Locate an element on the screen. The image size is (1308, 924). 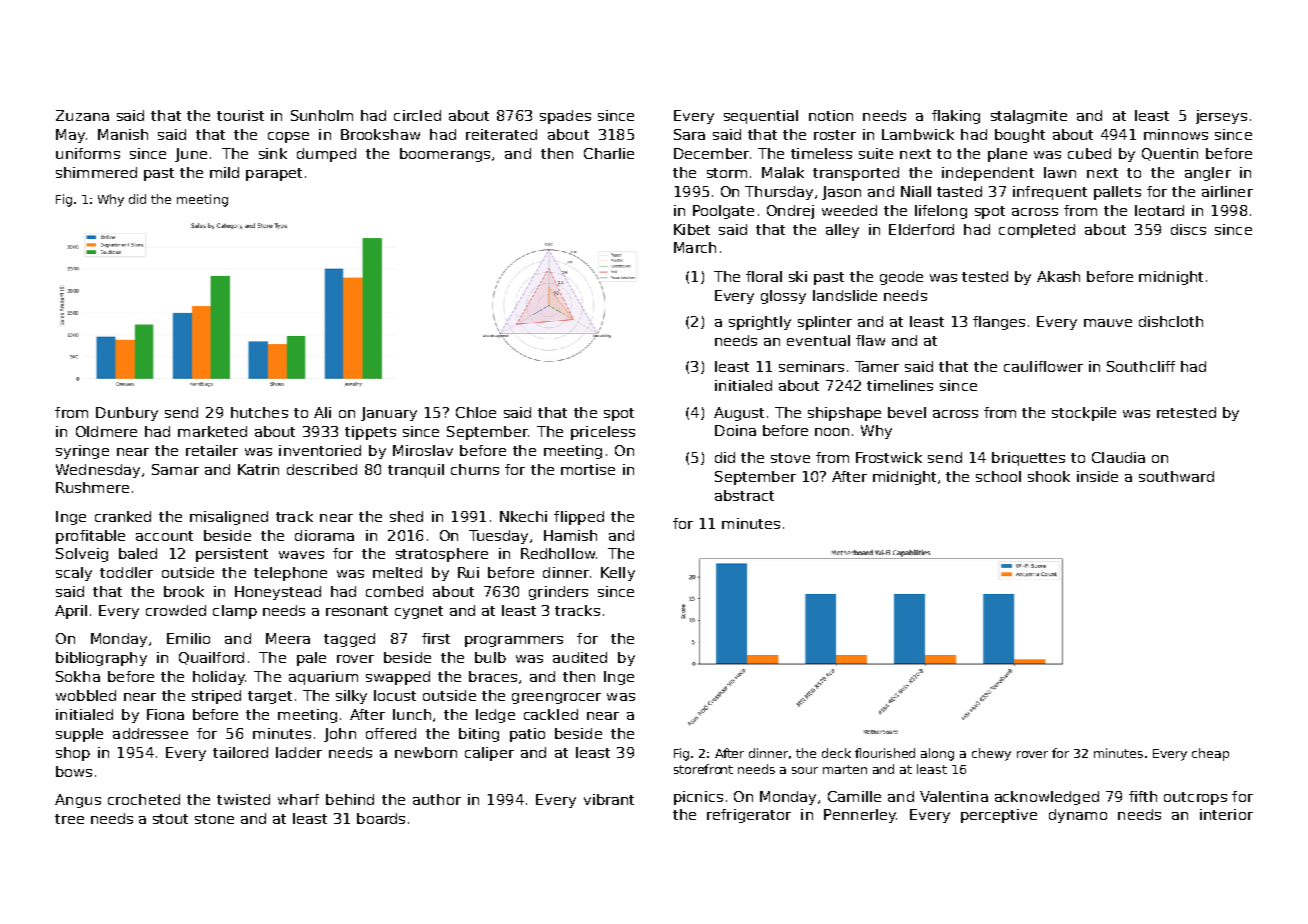
Chloe is located at coordinates (476, 412).
